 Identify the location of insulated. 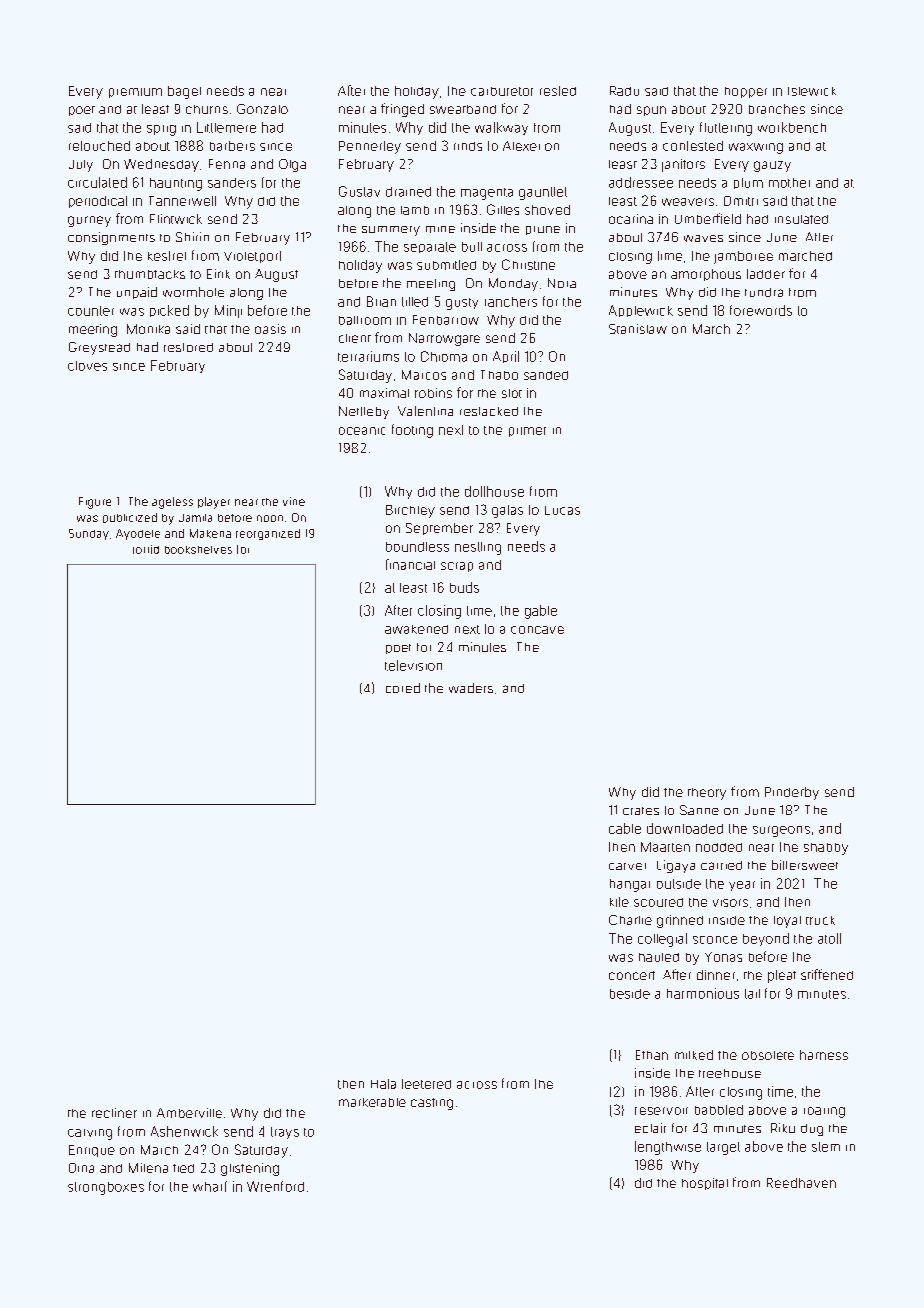
(801, 219).
